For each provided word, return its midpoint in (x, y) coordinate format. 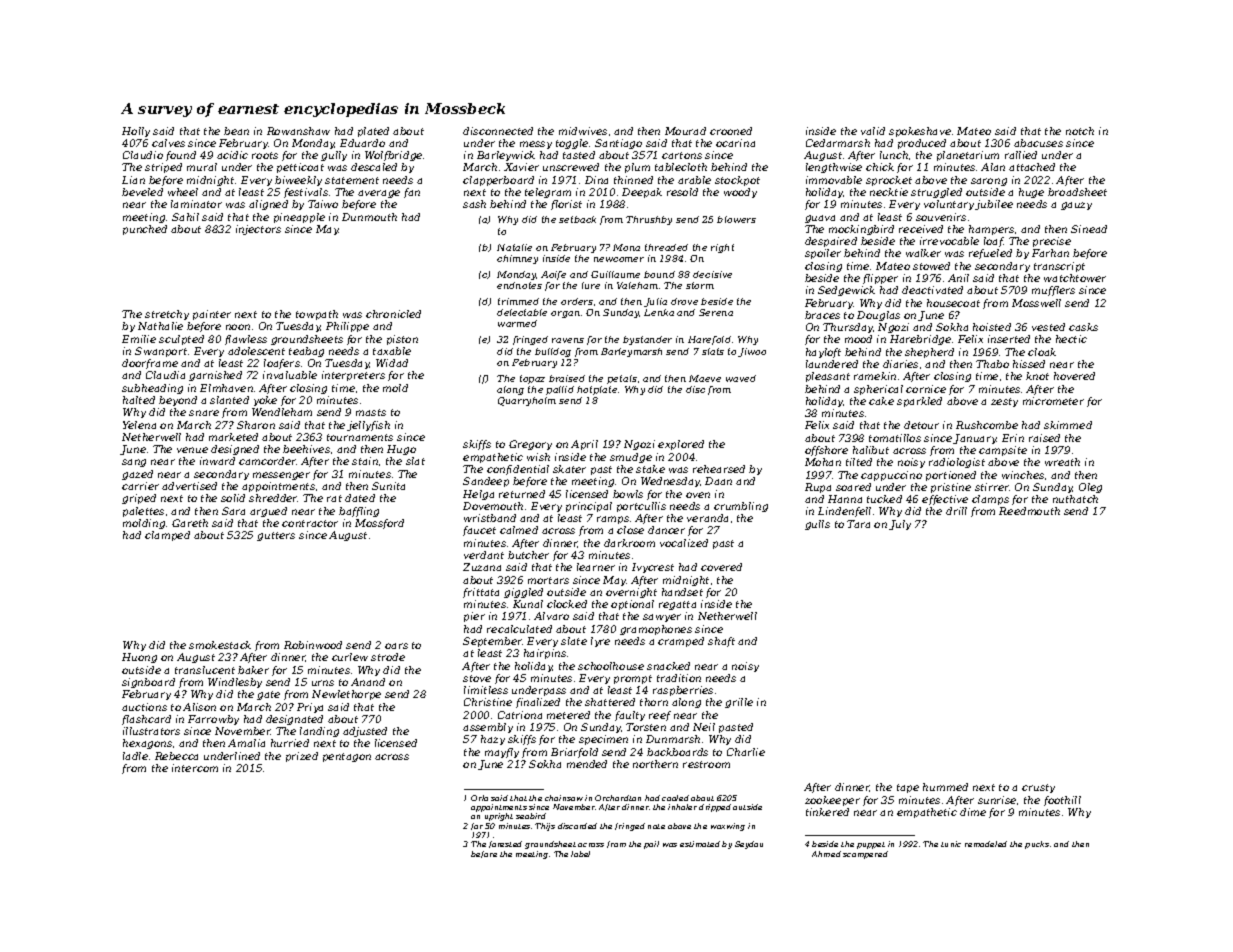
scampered (865, 855)
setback (577, 219)
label (580, 854)
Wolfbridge (393, 156)
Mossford (379, 524)
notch (1080, 131)
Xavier (521, 167)
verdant (484, 555)
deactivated (932, 290)
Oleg (1090, 488)
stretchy (167, 315)
